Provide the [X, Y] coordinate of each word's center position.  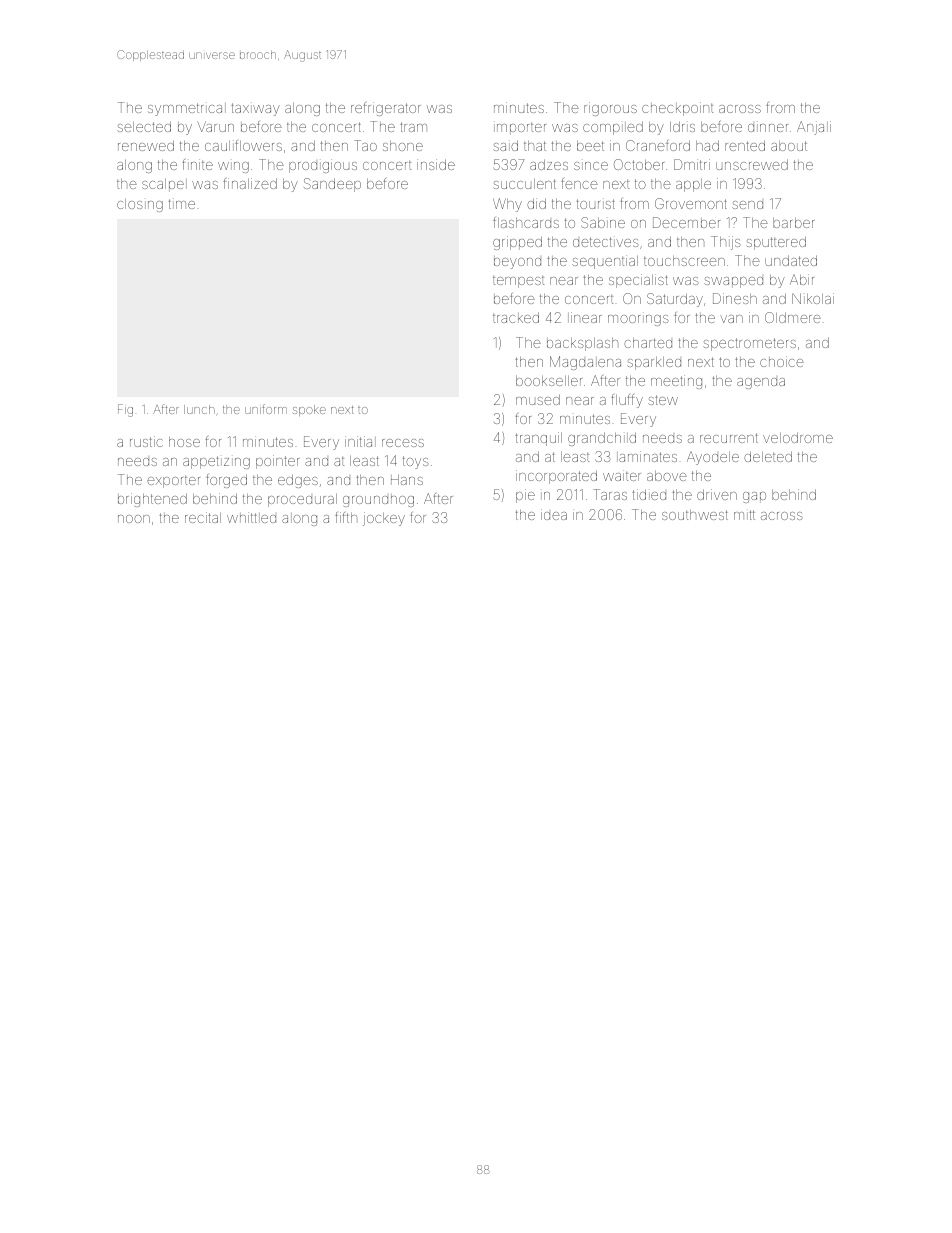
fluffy [627, 401]
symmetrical [187, 109]
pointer [277, 462]
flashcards [526, 222]
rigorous [610, 109]
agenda [761, 383]
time [182, 204]
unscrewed [752, 164]
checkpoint [677, 109]
